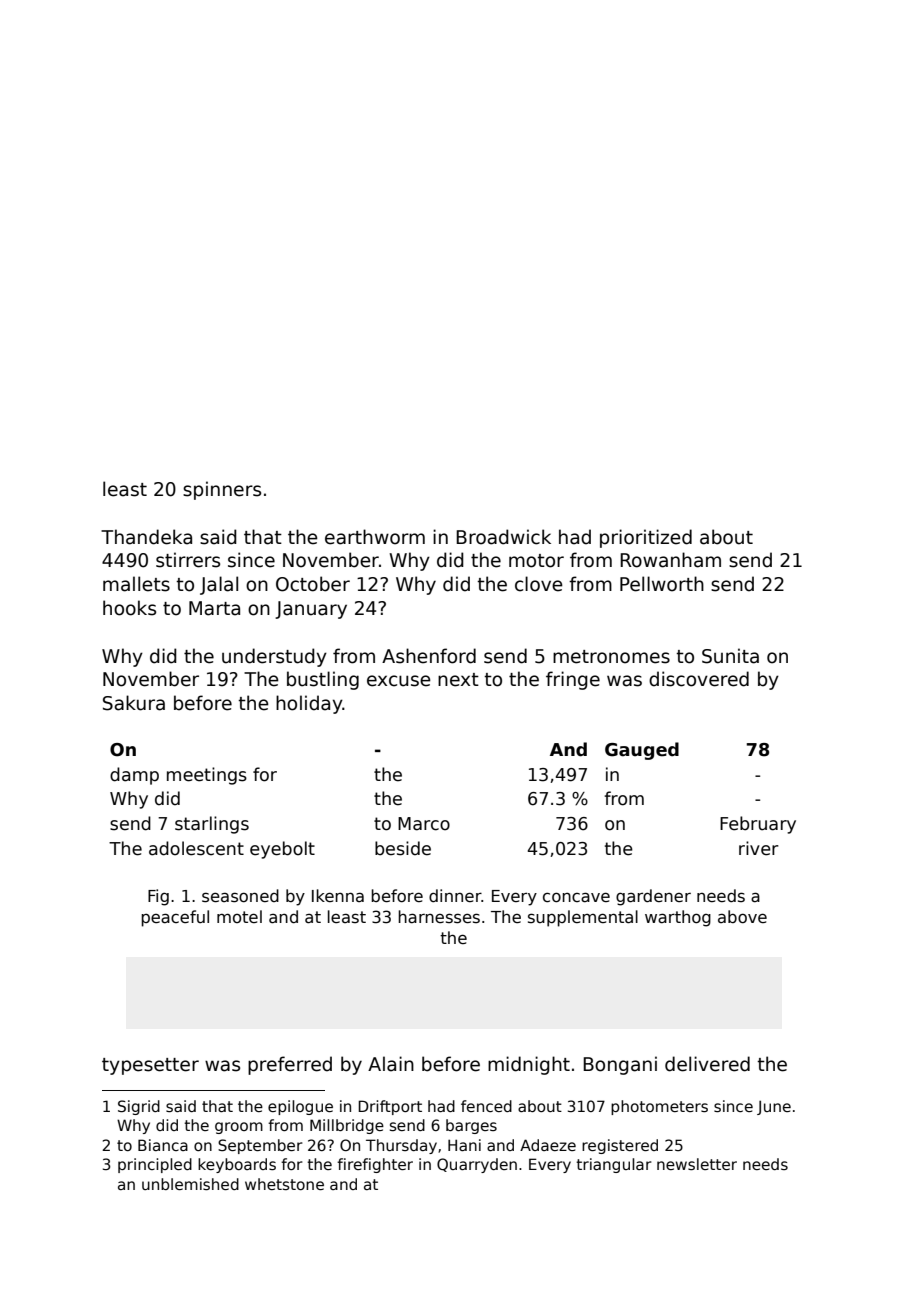 The image size is (908, 1316). What do you see at coordinates (573, 680) in the screenshot?
I see `fringe` at bounding box center [573, 680].
